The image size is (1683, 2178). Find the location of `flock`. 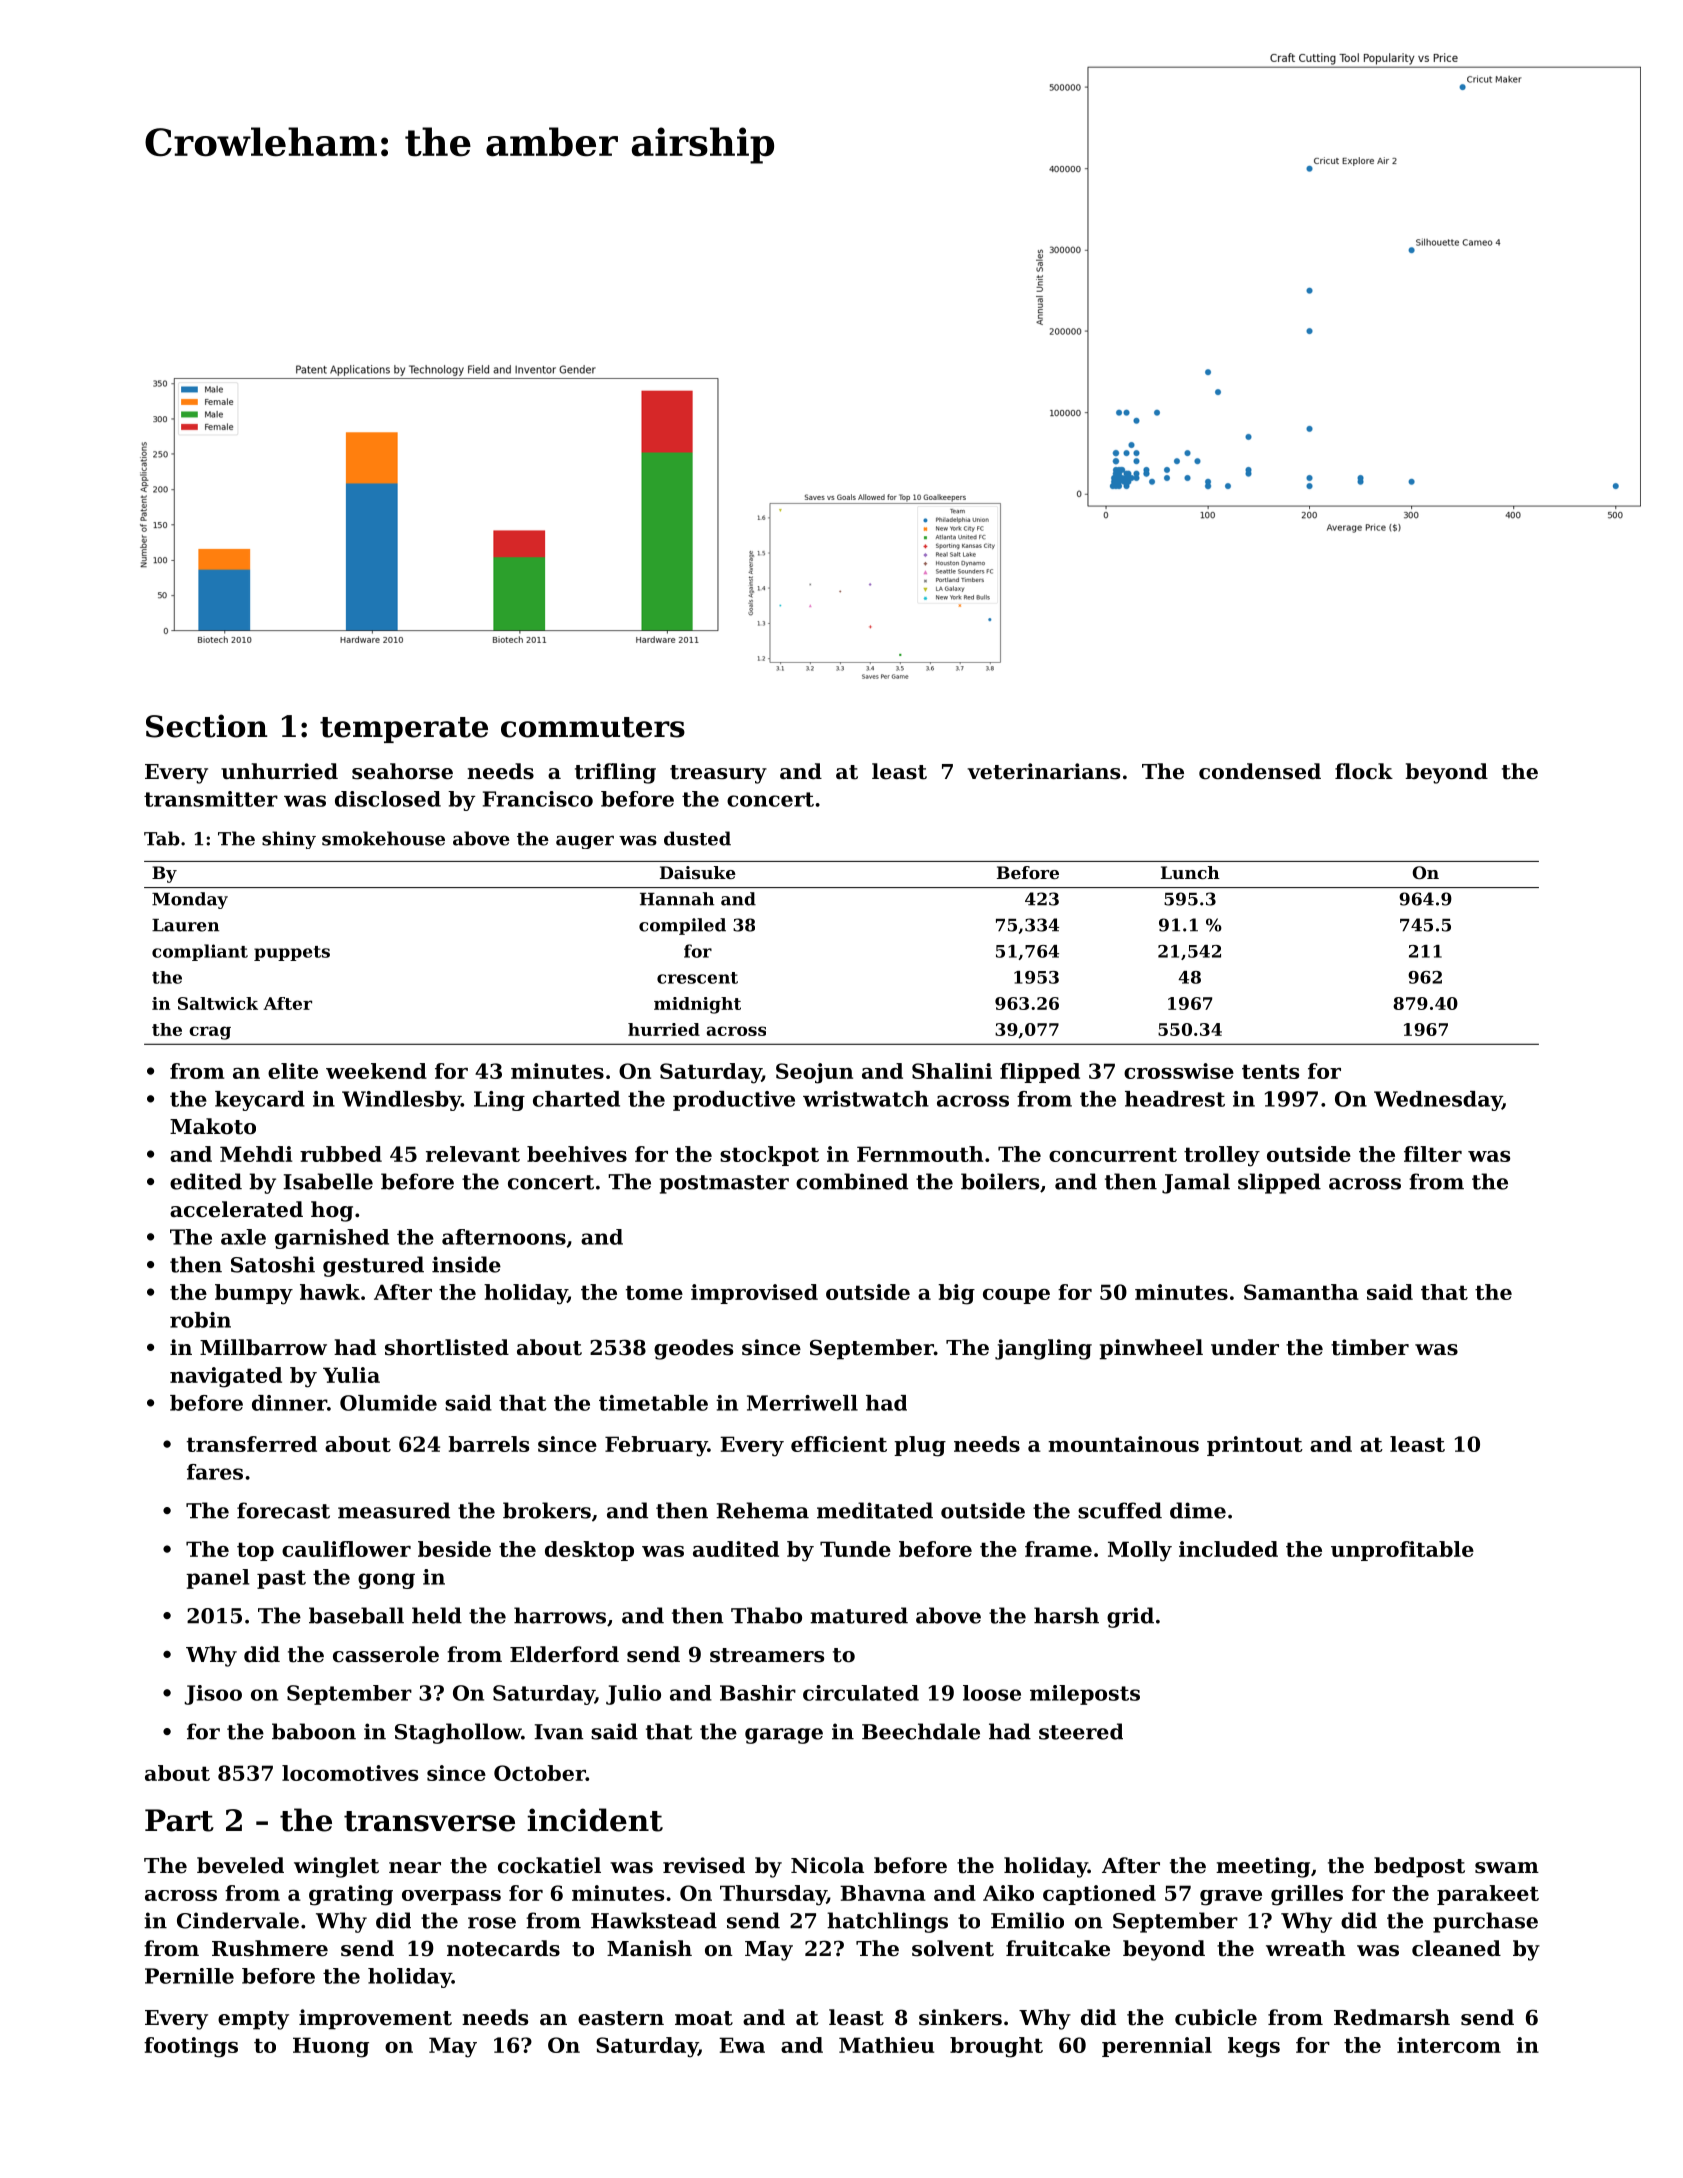

flock is located at coordinates (1364, 771).
